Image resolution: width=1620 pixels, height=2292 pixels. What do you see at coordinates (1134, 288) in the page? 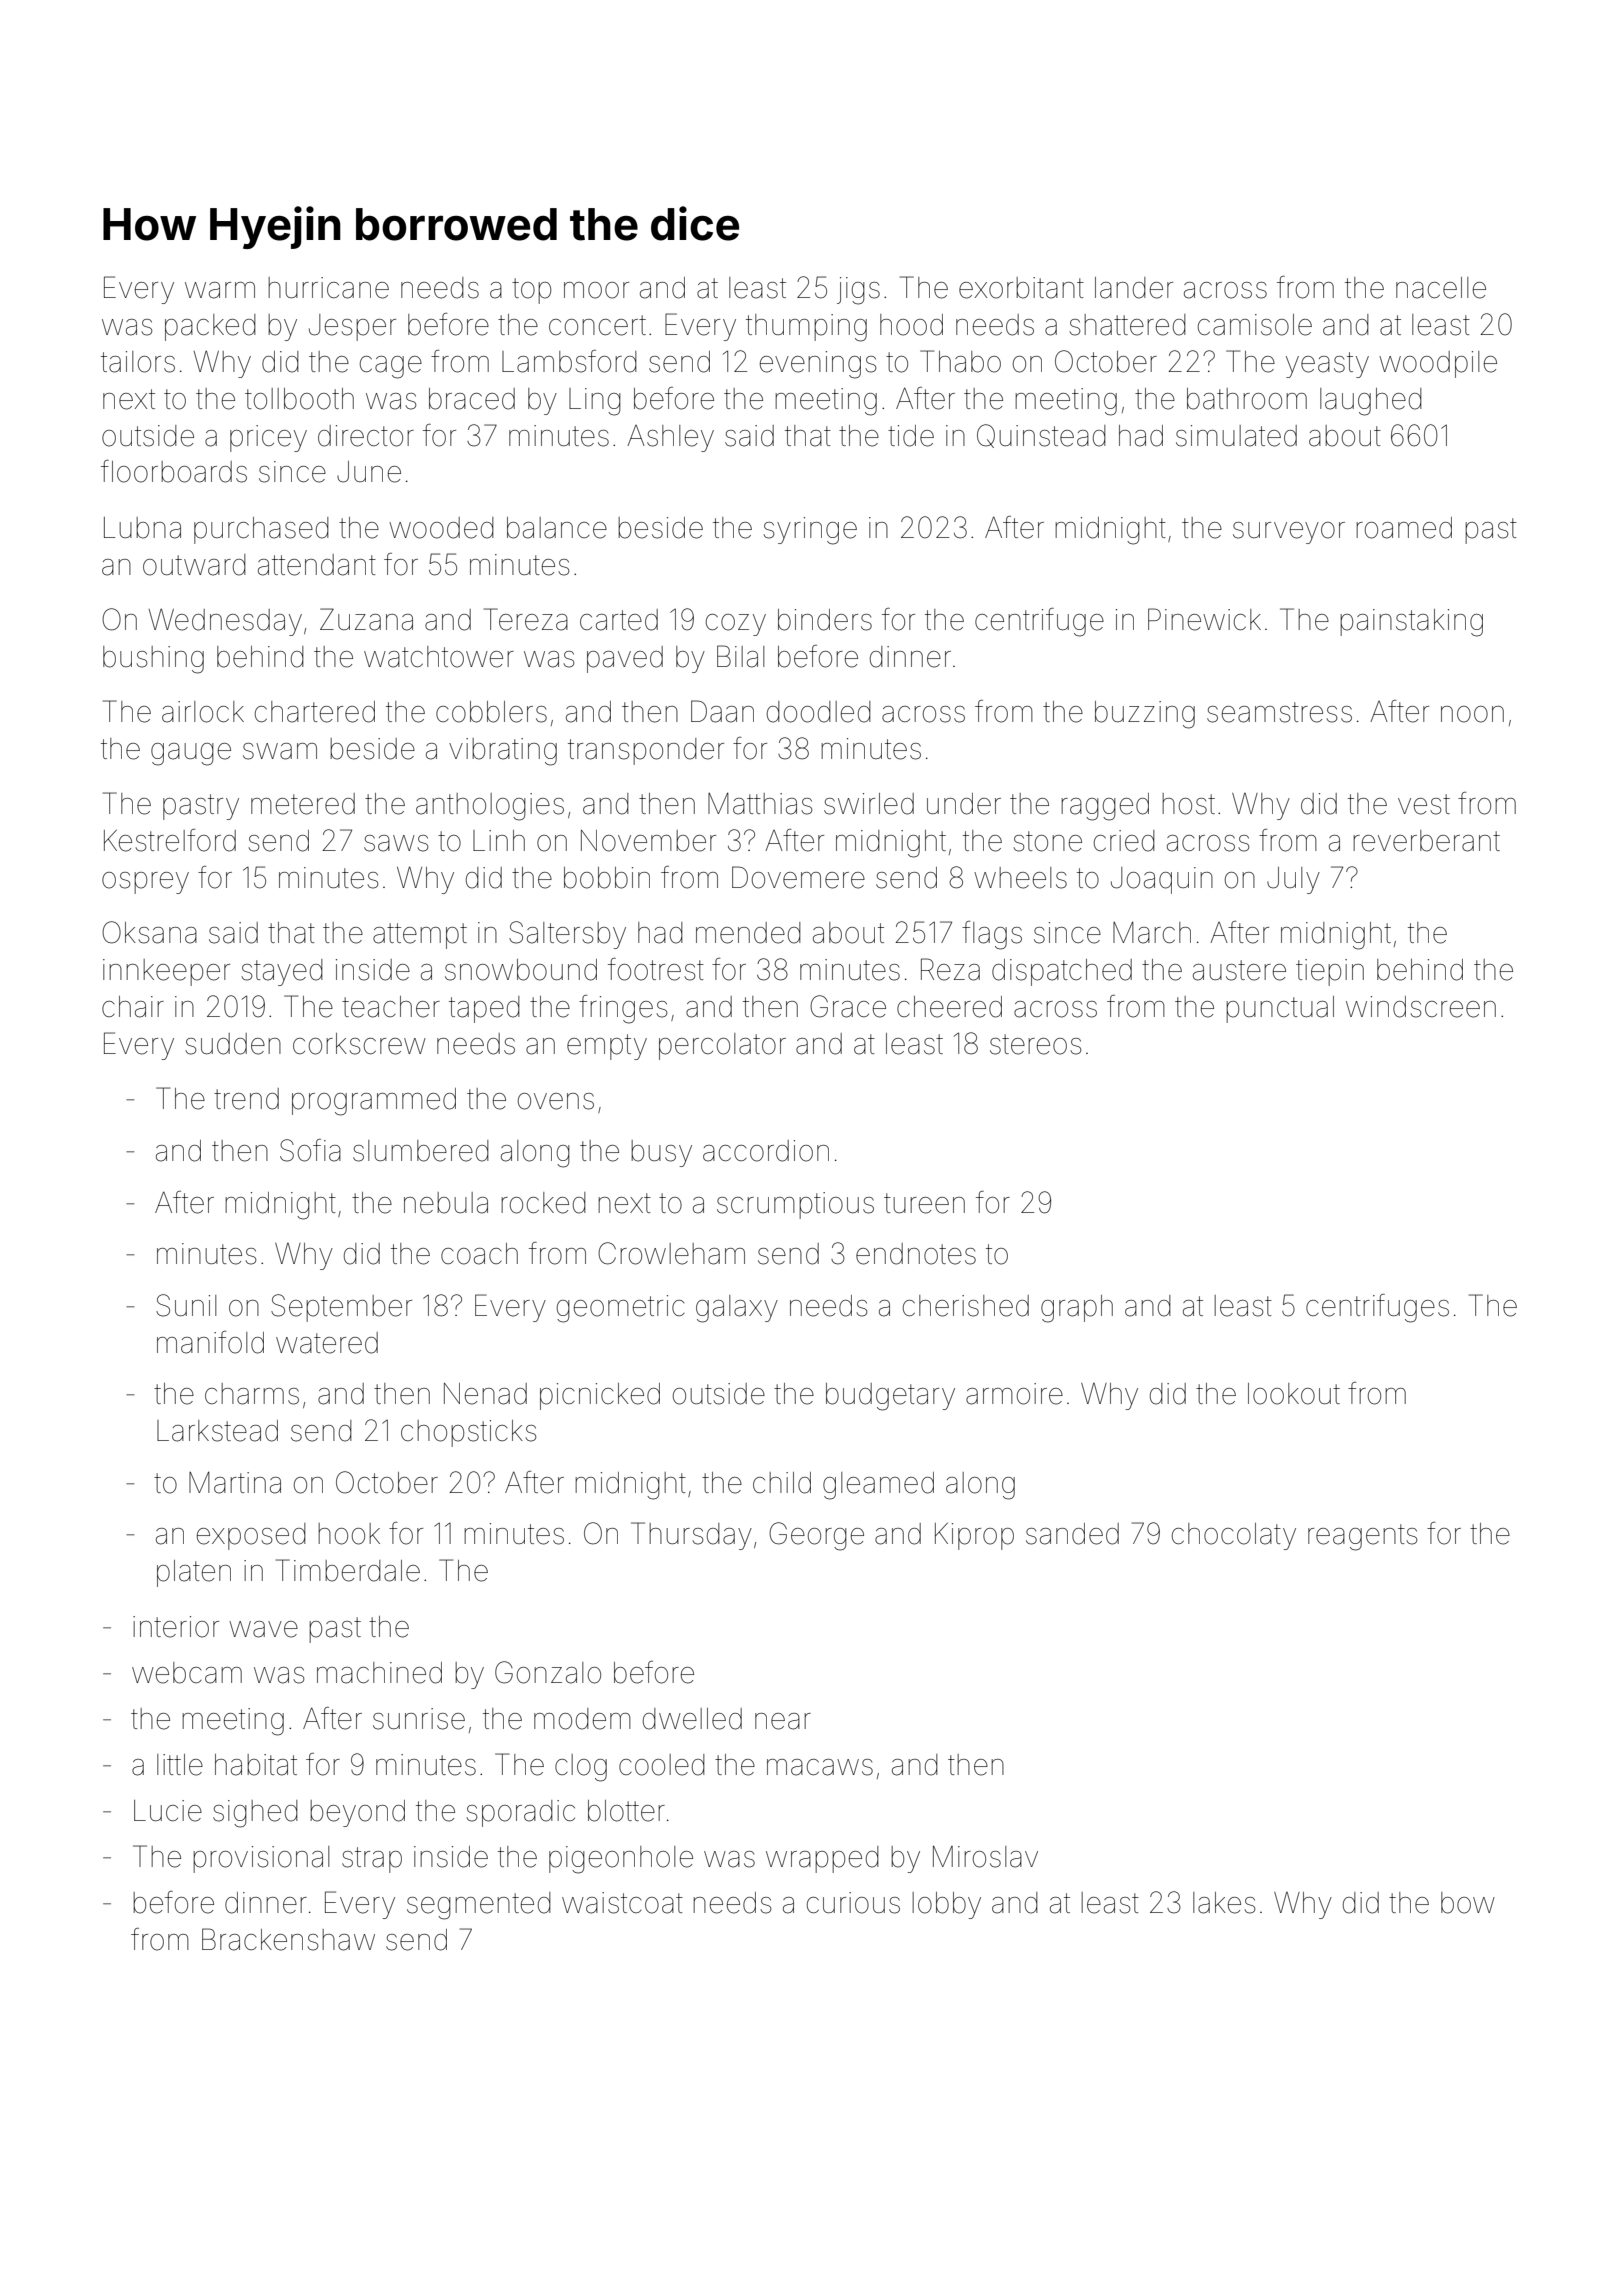
I see `lander` at bounding box center [1134, 288].
